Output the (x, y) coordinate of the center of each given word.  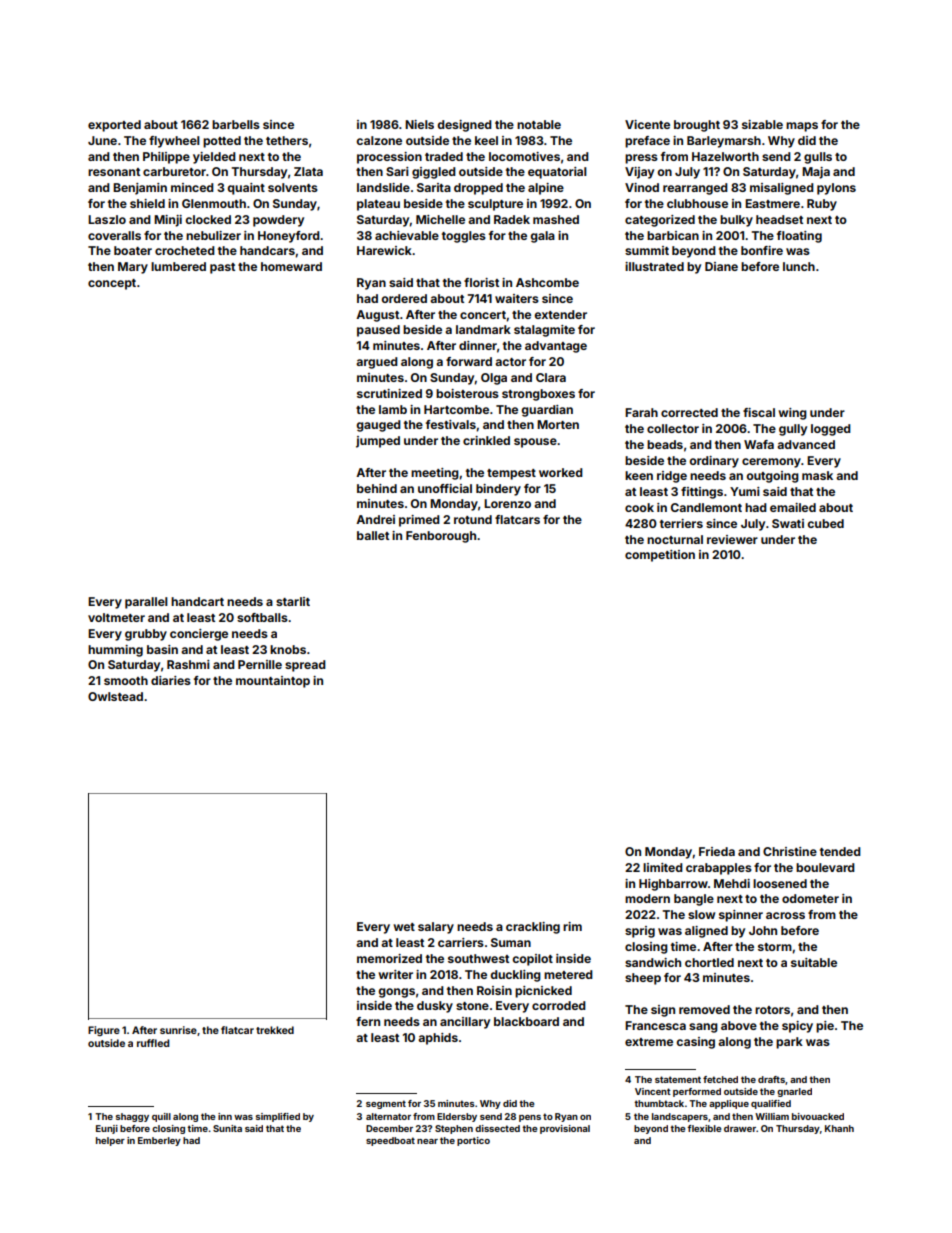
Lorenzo (507, 503)
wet (404, 927)
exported (114, 126)
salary (436, 928)
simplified (278, 1117)
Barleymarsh (724, 142)
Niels (419, 124)
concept (112, 284)
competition (660, 556)
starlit (293, 601)
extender (560, 314)
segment (386, 1104)
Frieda (717, 851)
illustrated (654, 266)
